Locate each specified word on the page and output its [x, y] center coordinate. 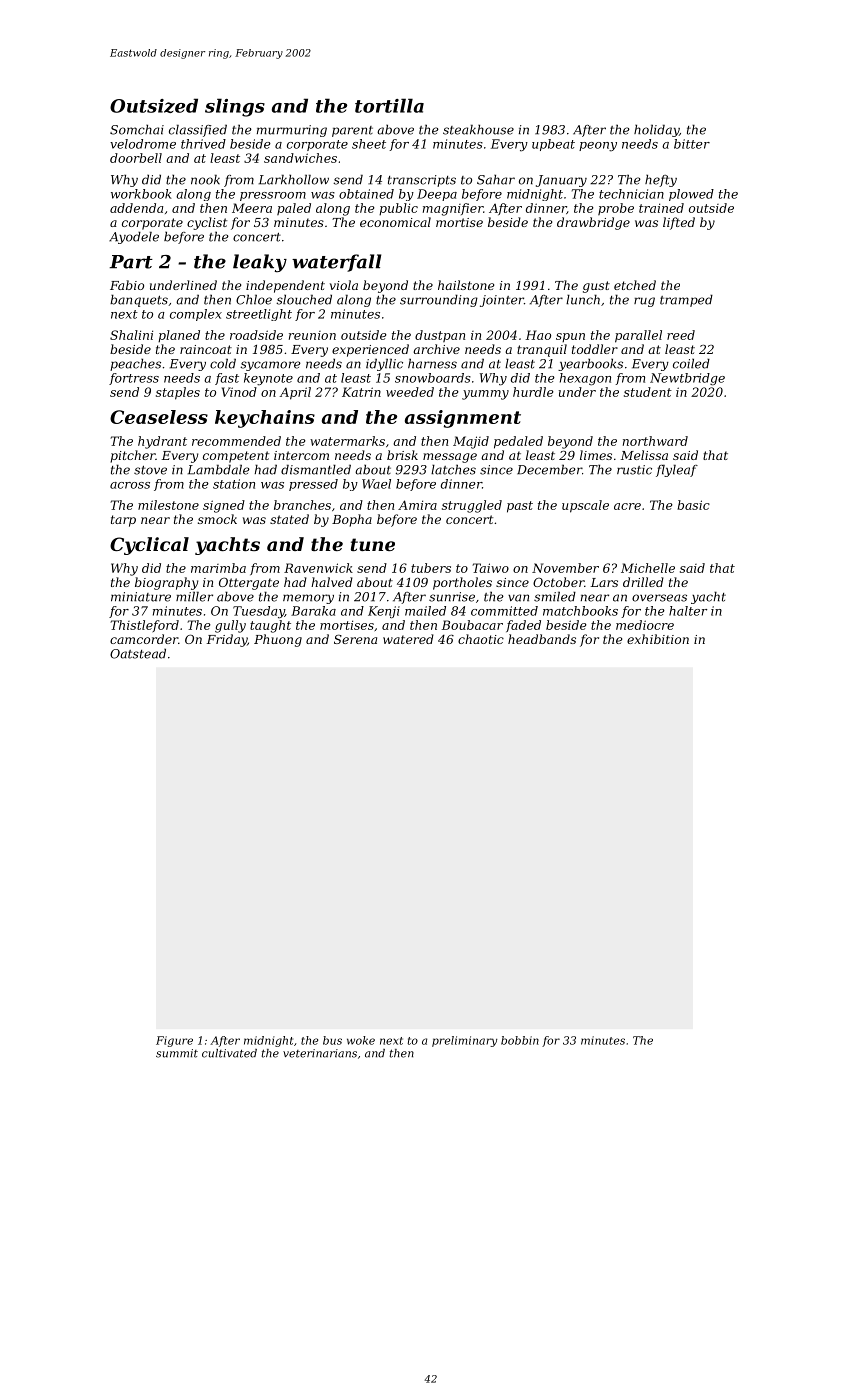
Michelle [648, 568]
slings [235, 107]
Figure [174, 1041]
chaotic [481, 639]
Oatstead [138, 653]
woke [361, 1040]
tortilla [389, 105]
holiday [656, 130]
